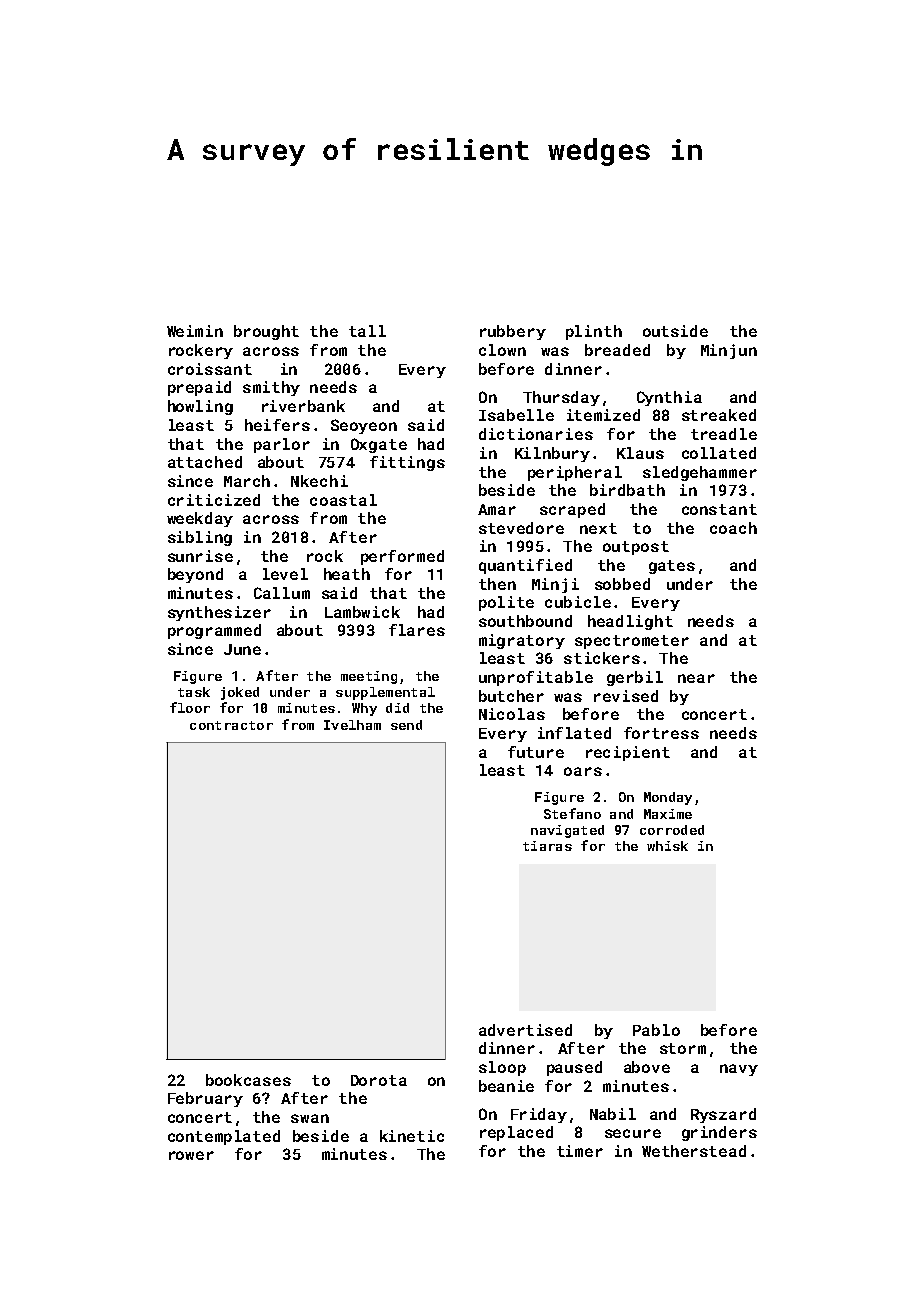  Describe the element at coordinates (200, 519) in the screenshot. I see `weekday` at that location.
